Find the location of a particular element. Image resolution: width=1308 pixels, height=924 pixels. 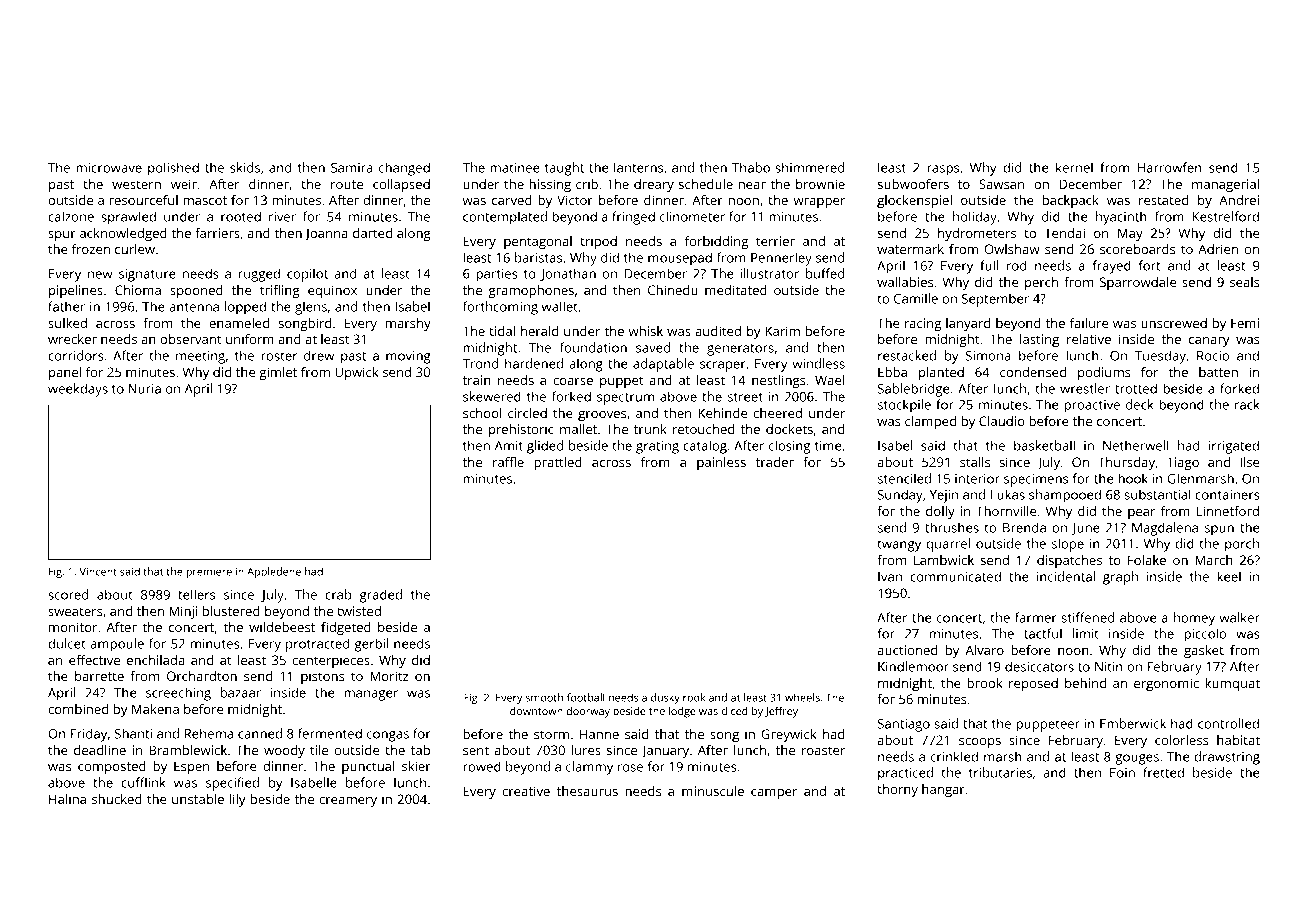

woody is located at coordinates (284, 751).
